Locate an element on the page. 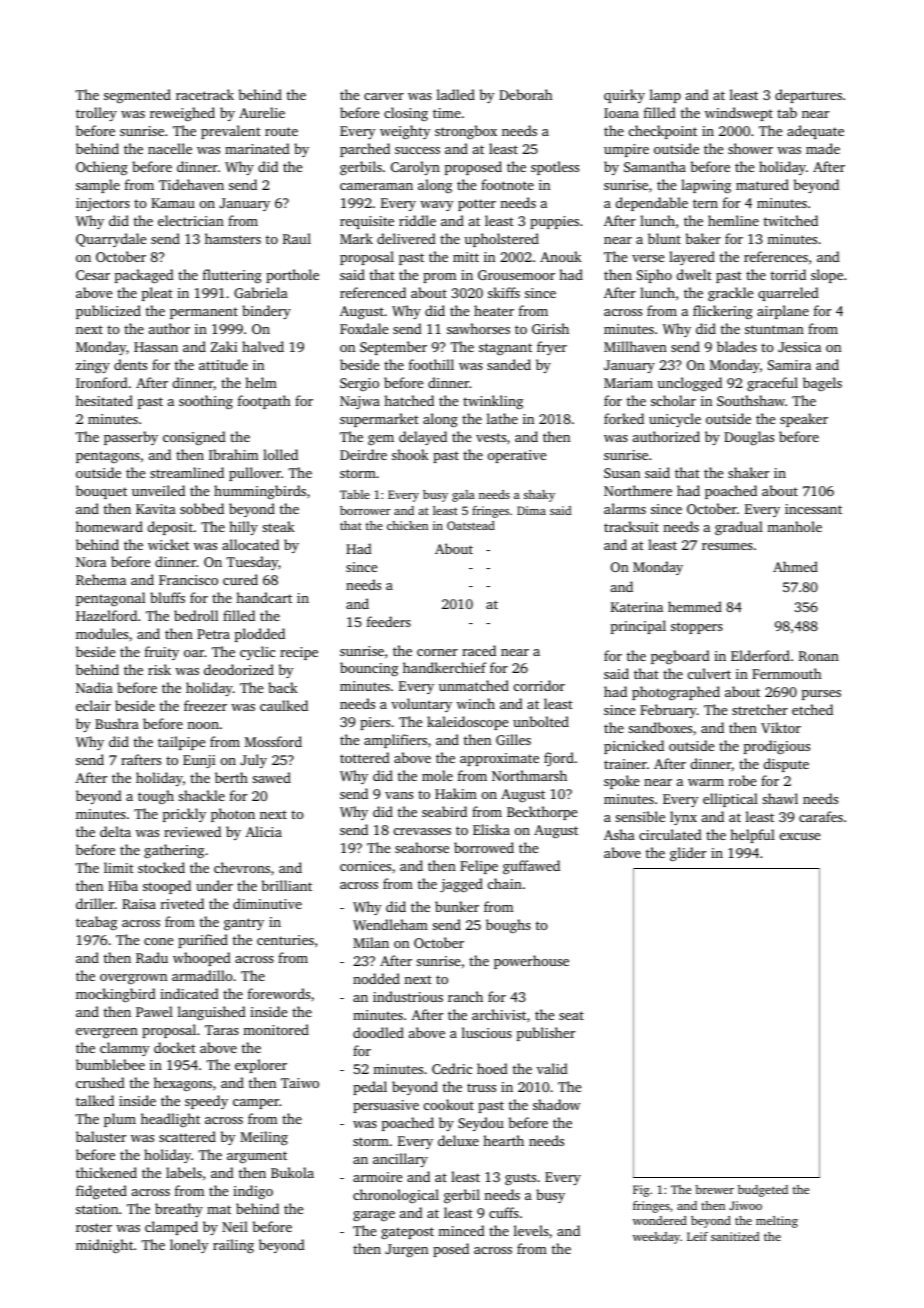 Image resolution: width=924 pixels, height=1308 pixels. carafes is located at coordinates (821, 816).
